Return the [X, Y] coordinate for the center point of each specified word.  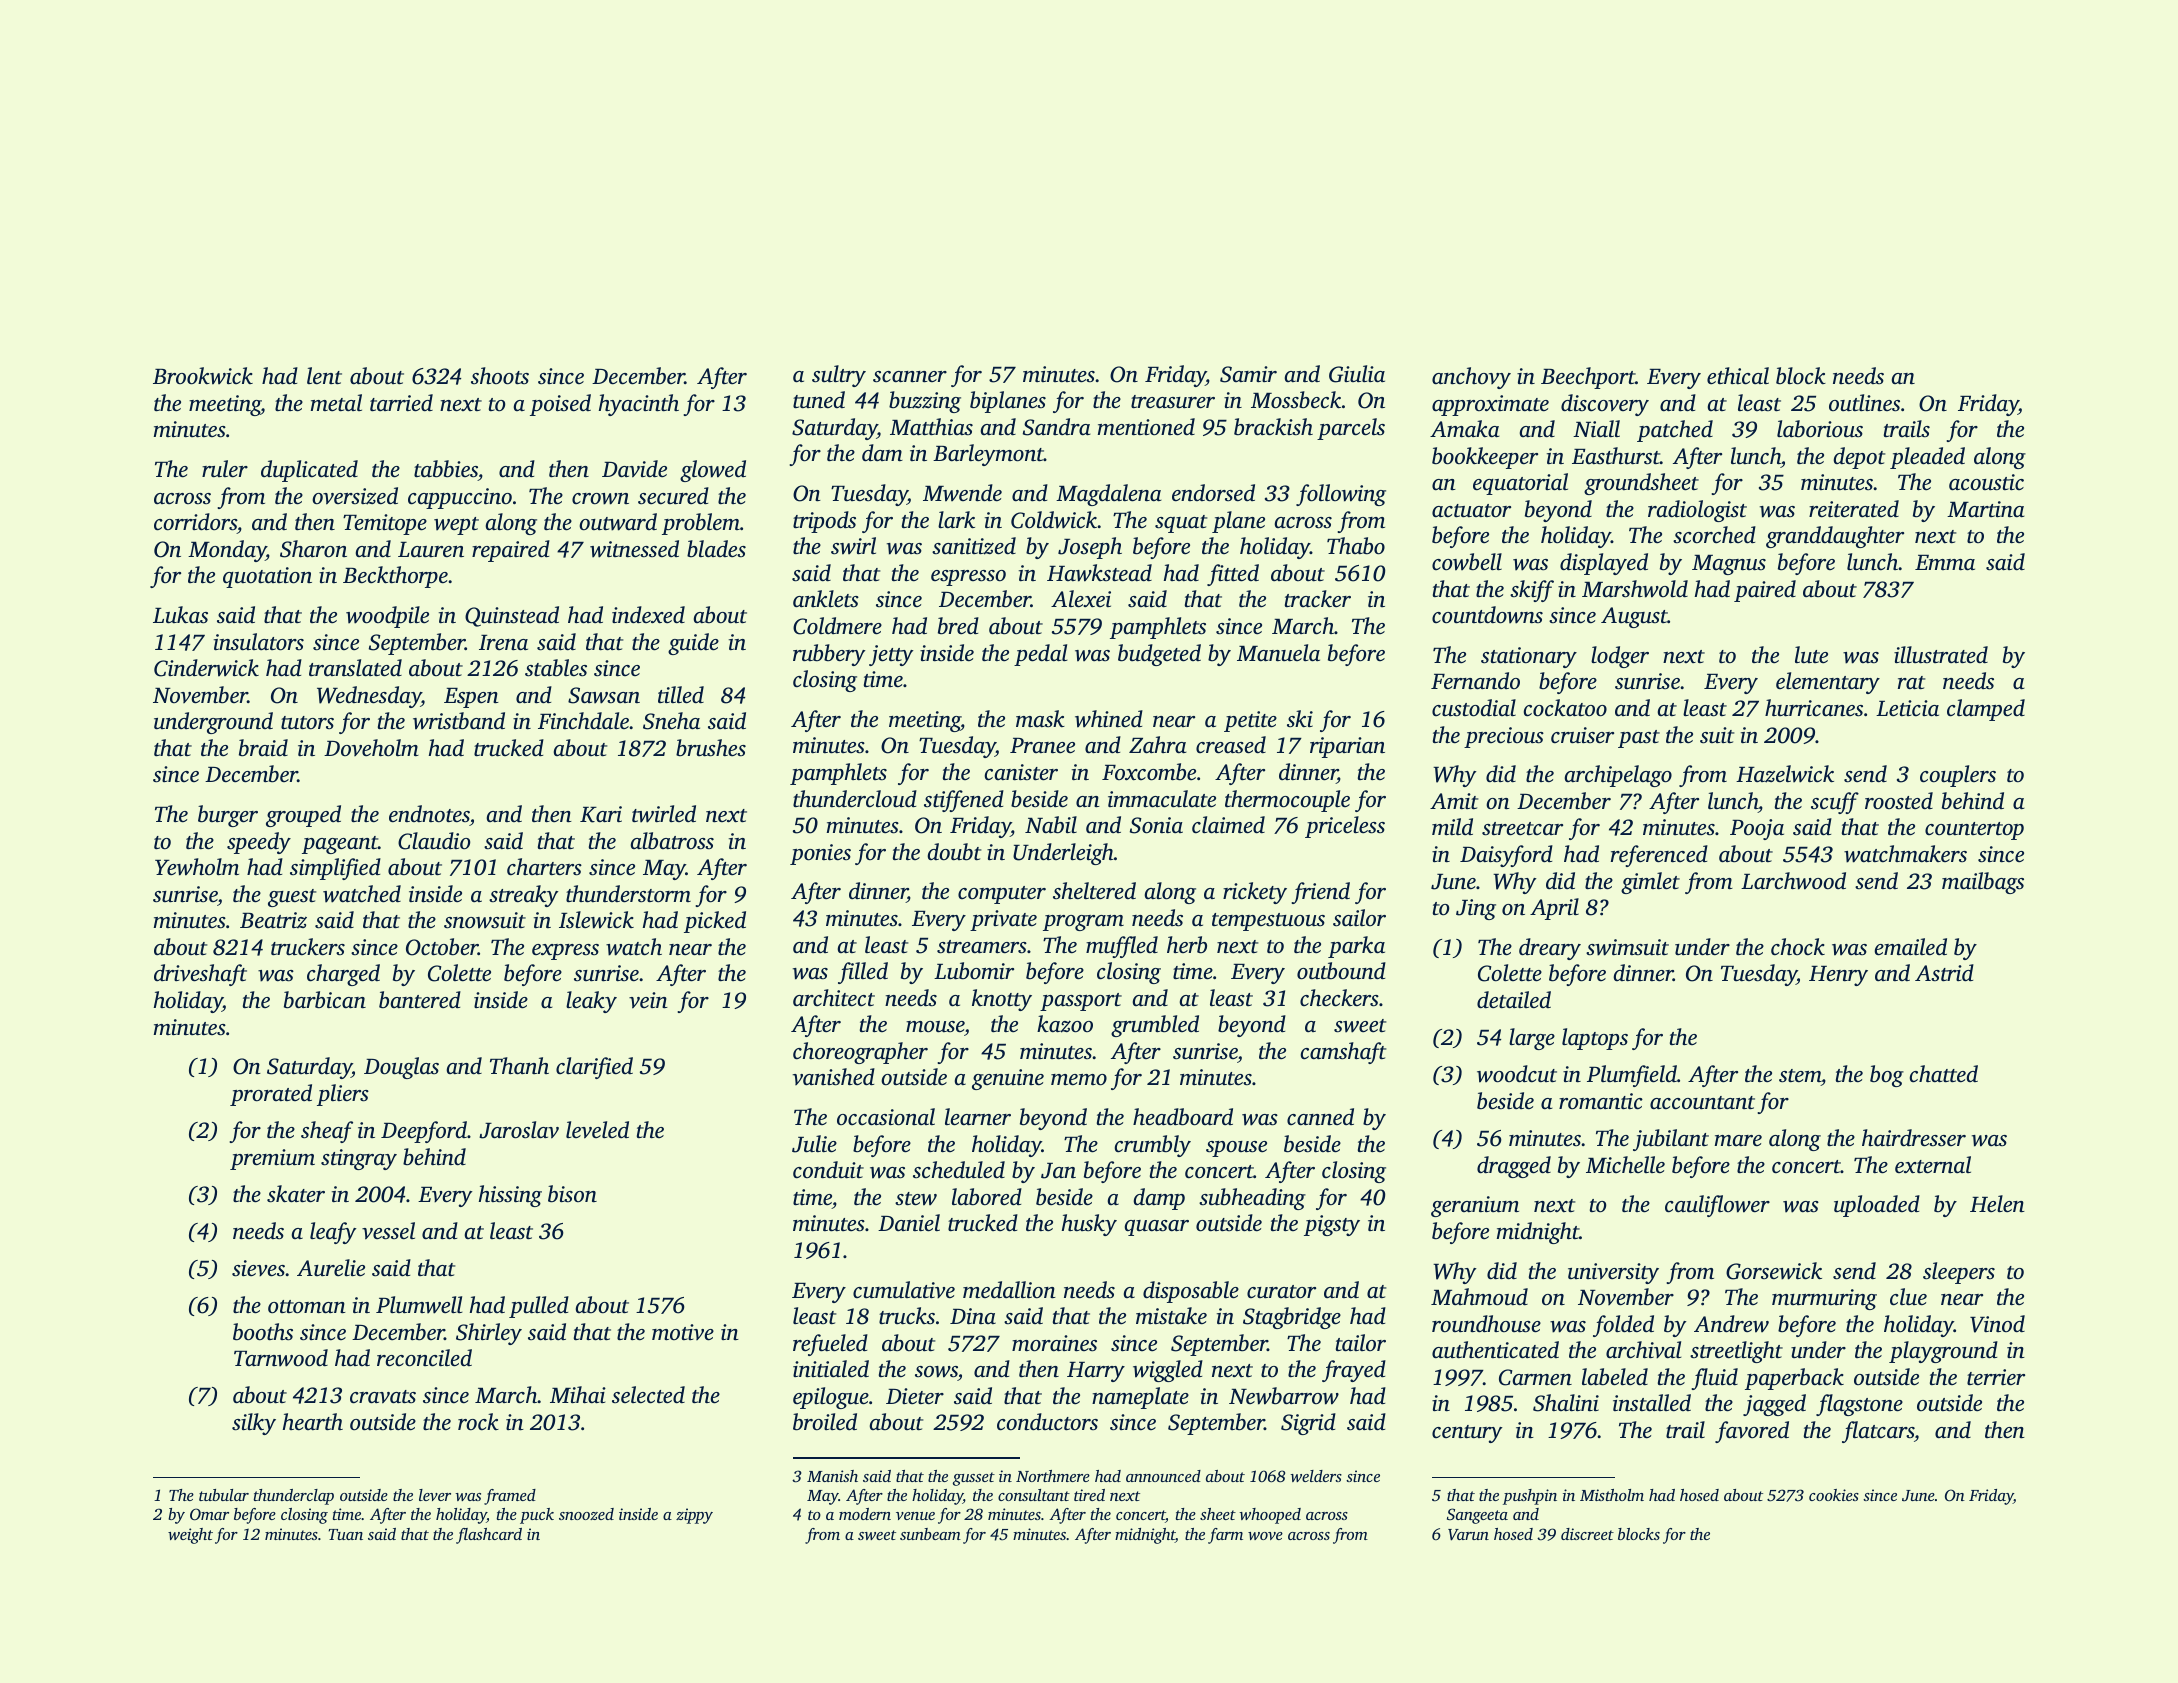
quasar [1157, 1228]
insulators [259, 642]
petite [1250, 721]
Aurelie [331, 1268]
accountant [1702, 1103]
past [1639, 739]
